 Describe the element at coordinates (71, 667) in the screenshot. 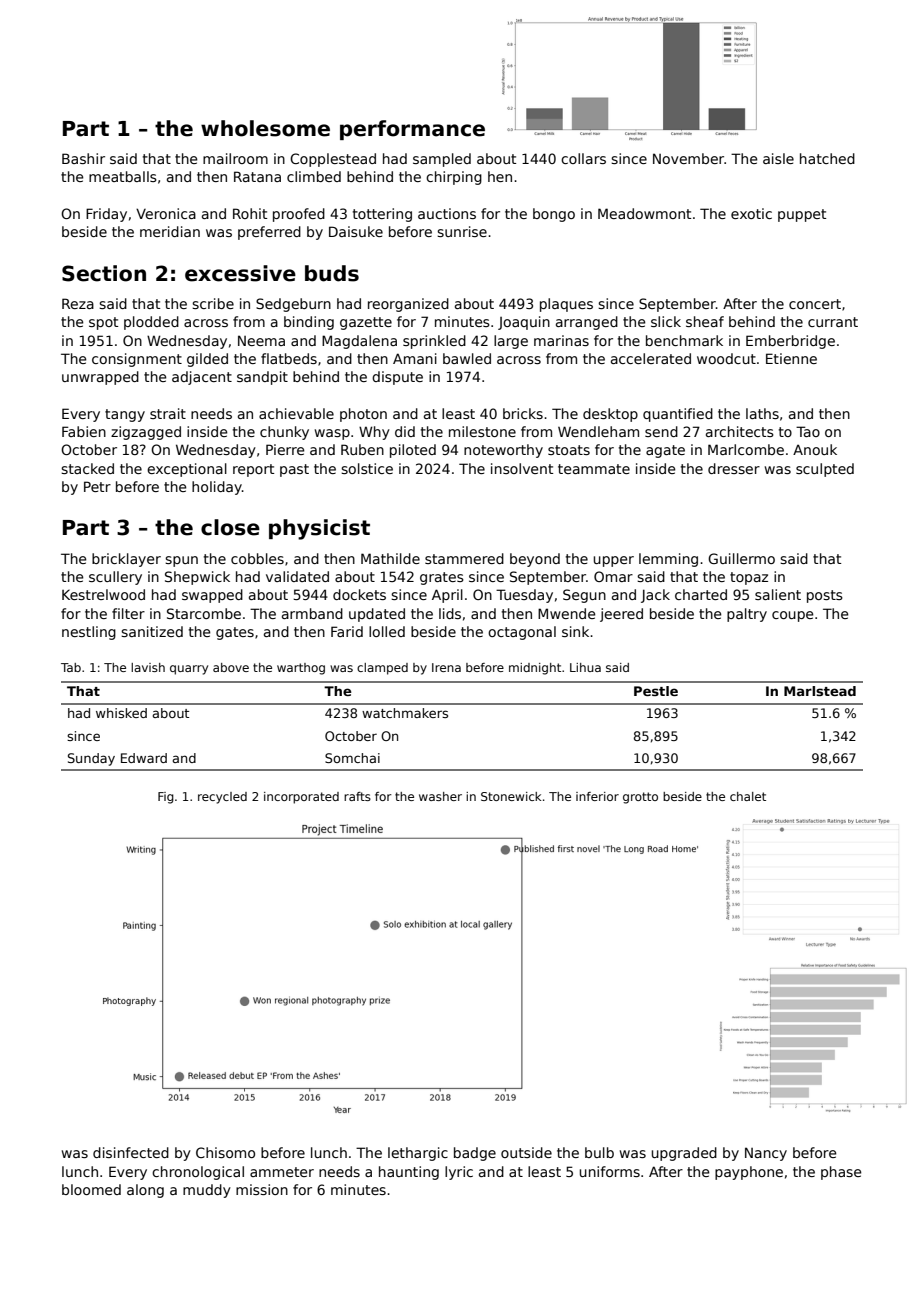

I see `Tab` at that location.
